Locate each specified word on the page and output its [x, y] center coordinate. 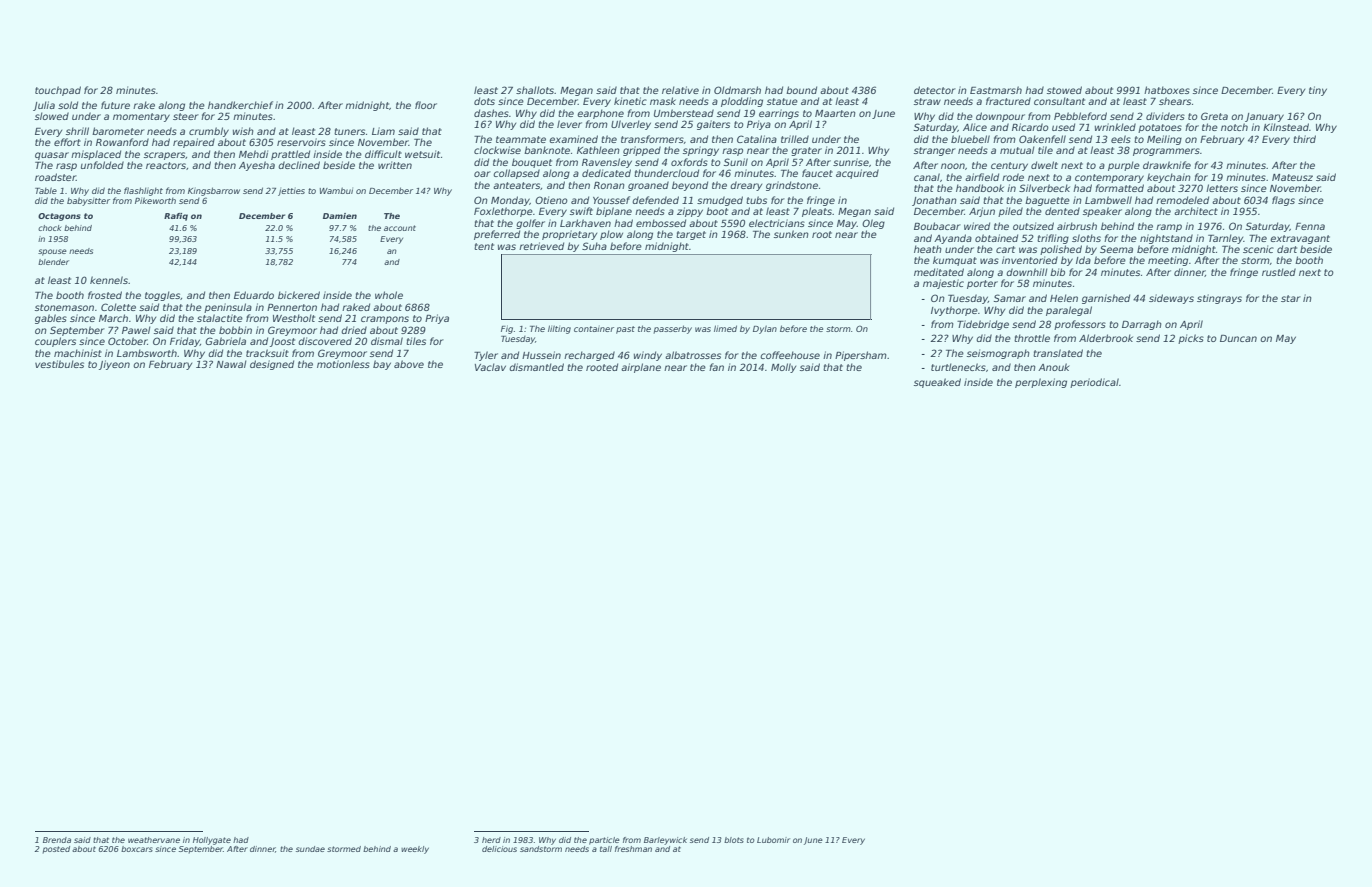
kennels [109, 280]
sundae [310, 849]
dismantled [536, 367]
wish [243, 131]
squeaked [937, 383]
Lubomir [773, 840]
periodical [1094, 383]
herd [491, 840]
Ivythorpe [954, 311]
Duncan [1238, 338]
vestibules [59, 364]
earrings [779, 114]
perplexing [1041, 383]
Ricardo [1030, 127]
